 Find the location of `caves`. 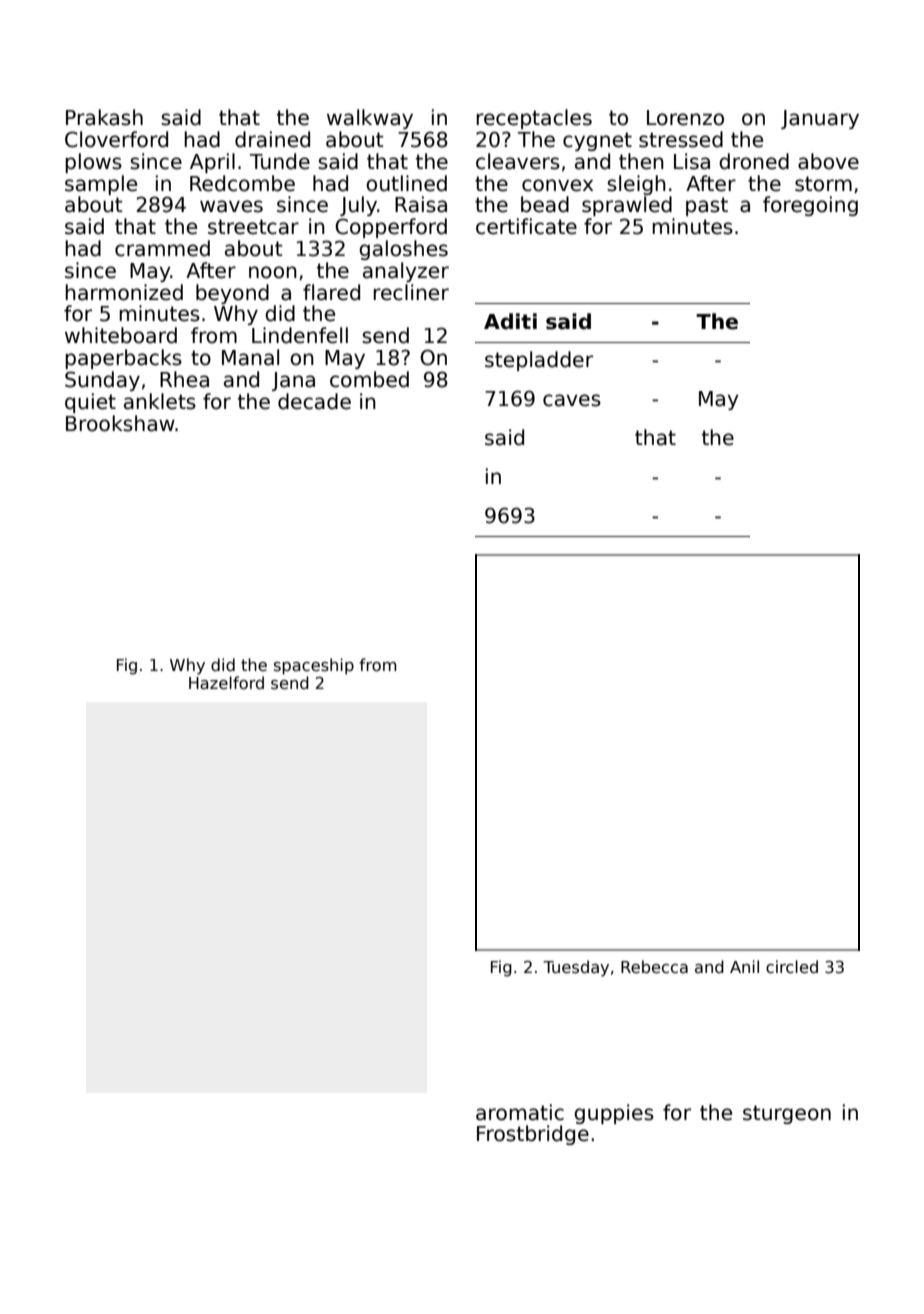

caves is located at coordinates (572, 400).
